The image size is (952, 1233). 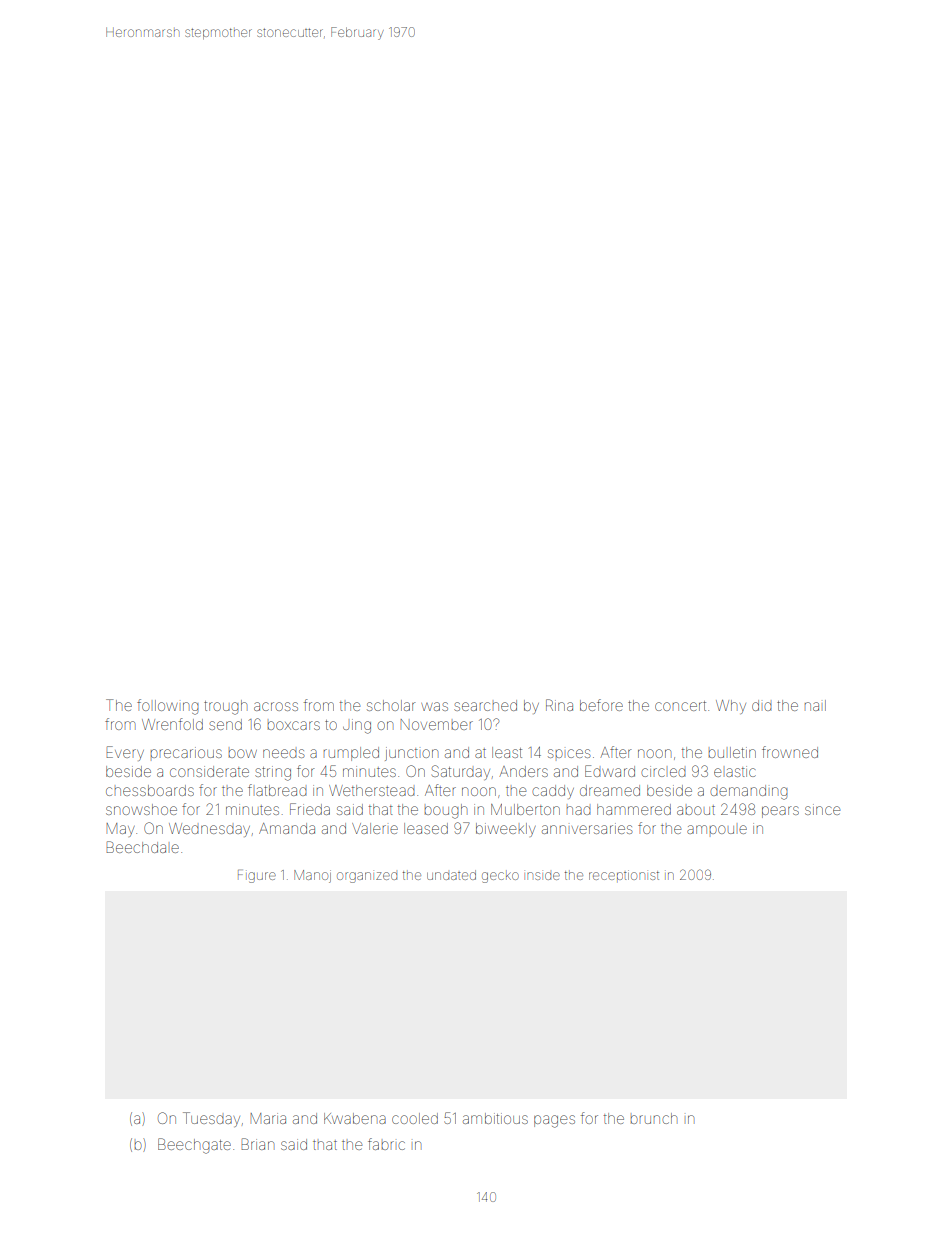 I want to click on Frieda, so click(x=310, y=809).
